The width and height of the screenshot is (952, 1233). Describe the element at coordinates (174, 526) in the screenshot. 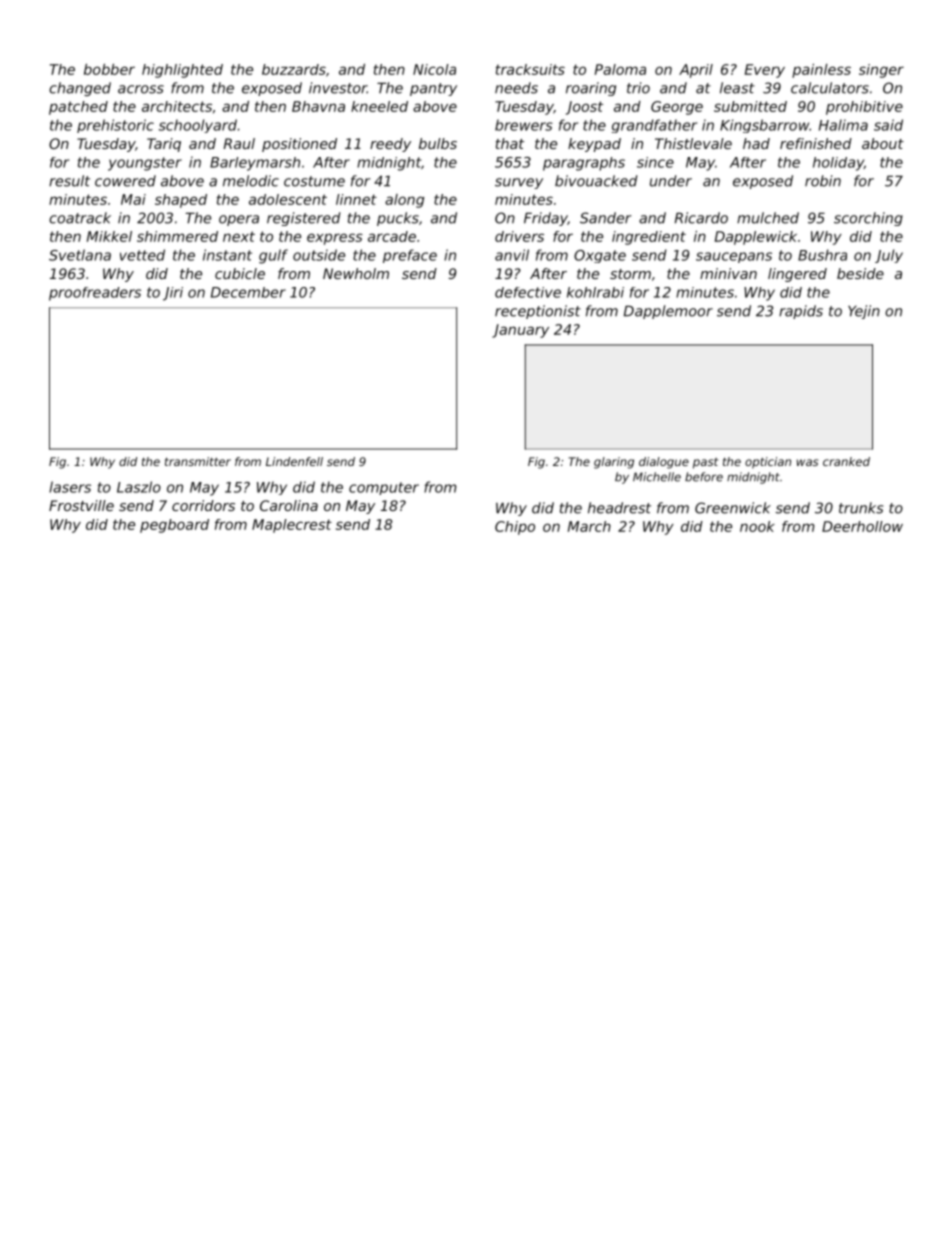

I see `pegboard` at that location.
